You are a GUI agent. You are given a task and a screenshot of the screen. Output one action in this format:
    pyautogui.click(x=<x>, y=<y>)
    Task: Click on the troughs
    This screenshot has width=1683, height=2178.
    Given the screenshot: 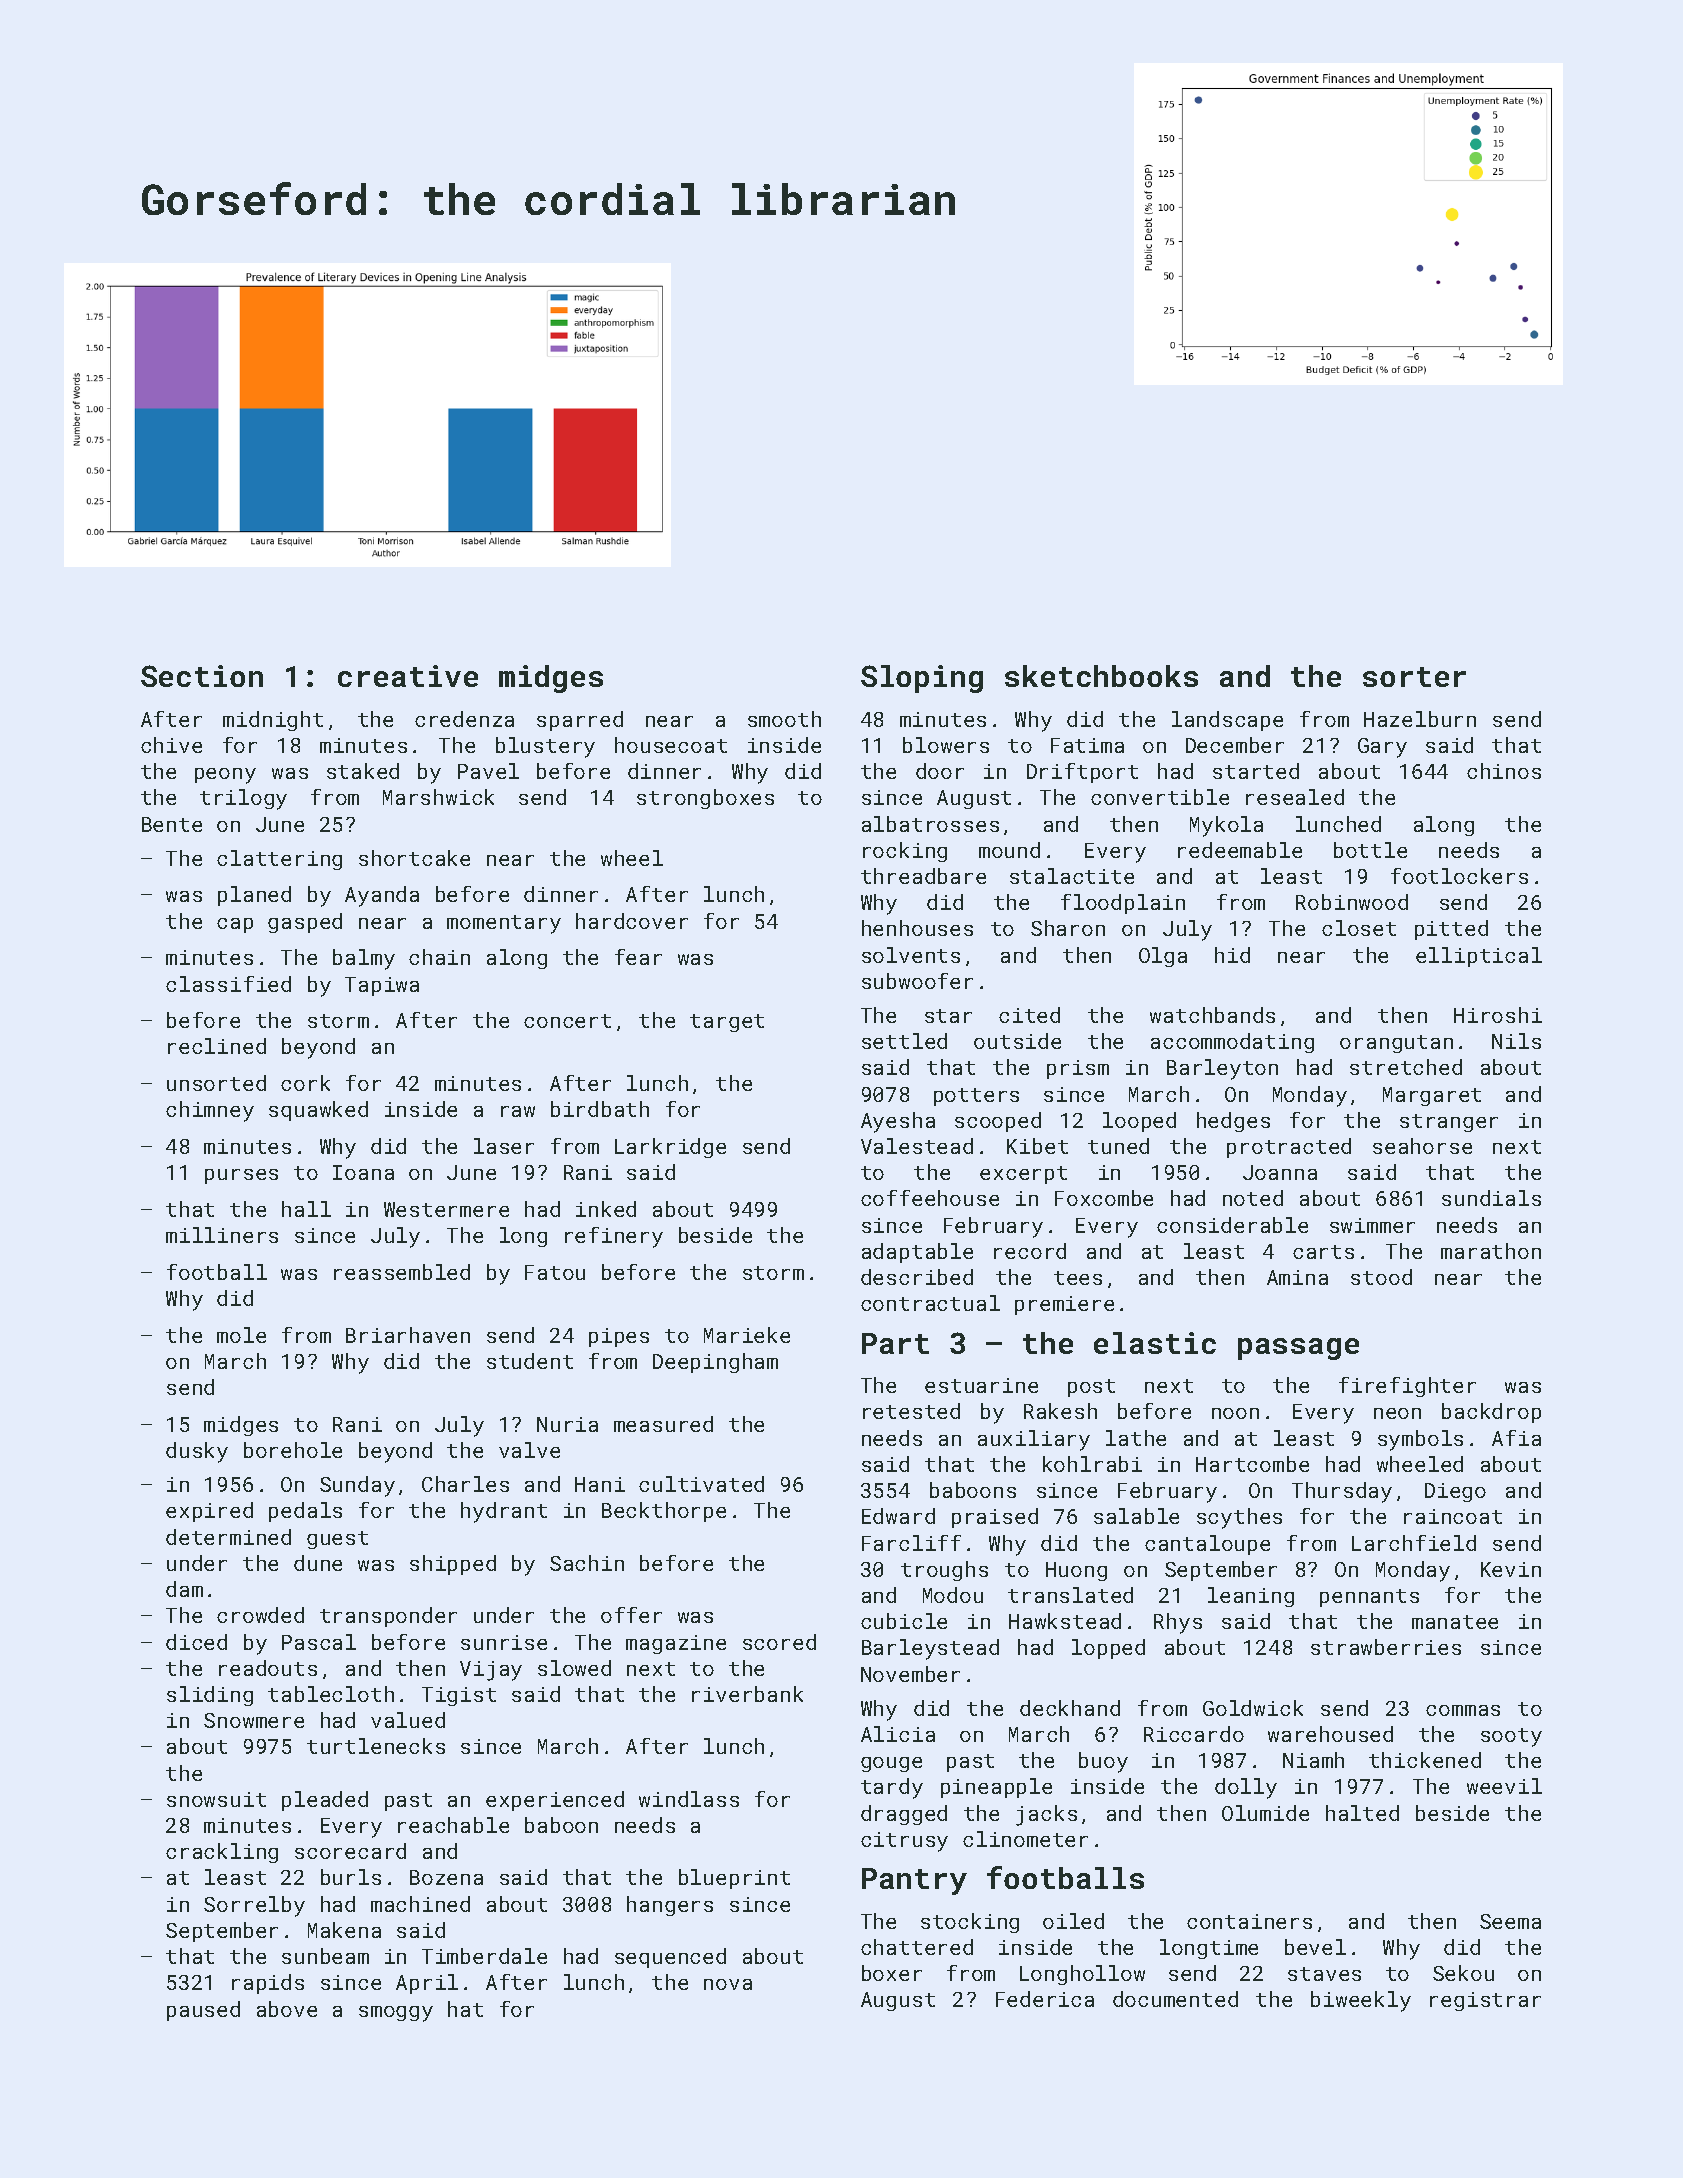 What is the action you would take?
    pyautogui.click(x=944, y=1571)
